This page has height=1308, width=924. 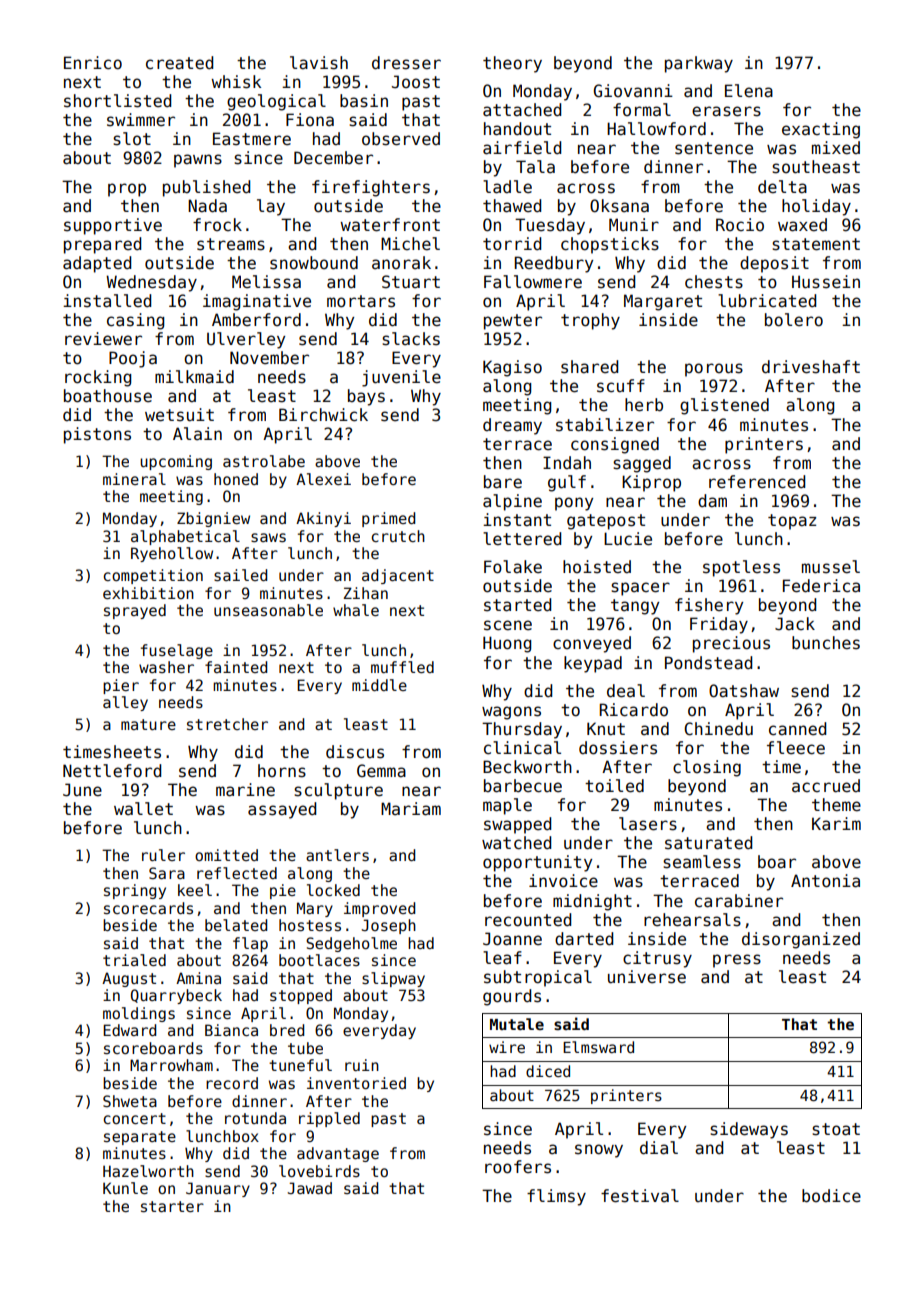 I want to click on Edward, so click(x=129, y=1030).
